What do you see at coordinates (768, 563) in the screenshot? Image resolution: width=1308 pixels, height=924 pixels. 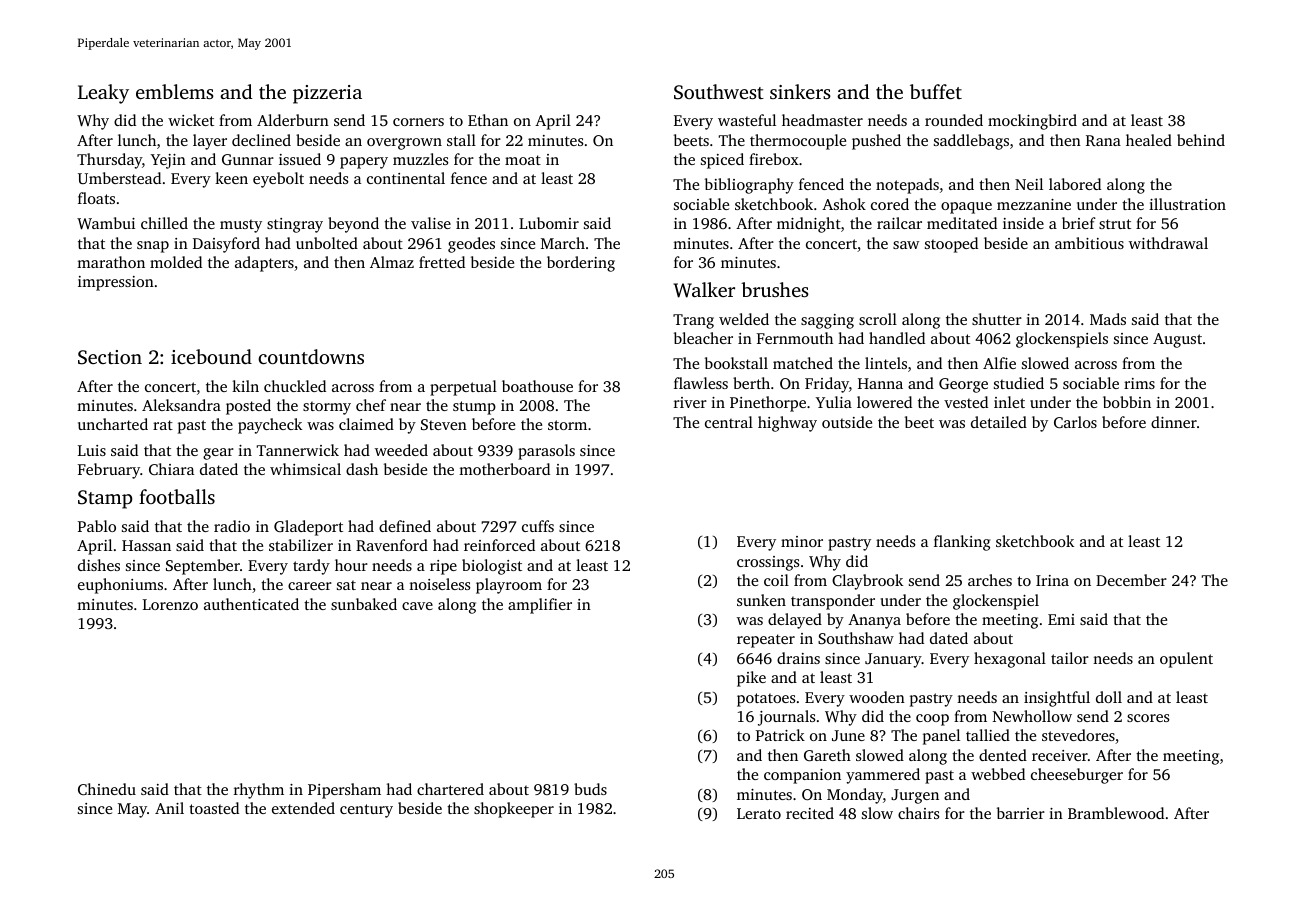 I see `crossings` at bounding box center [768, 563].
